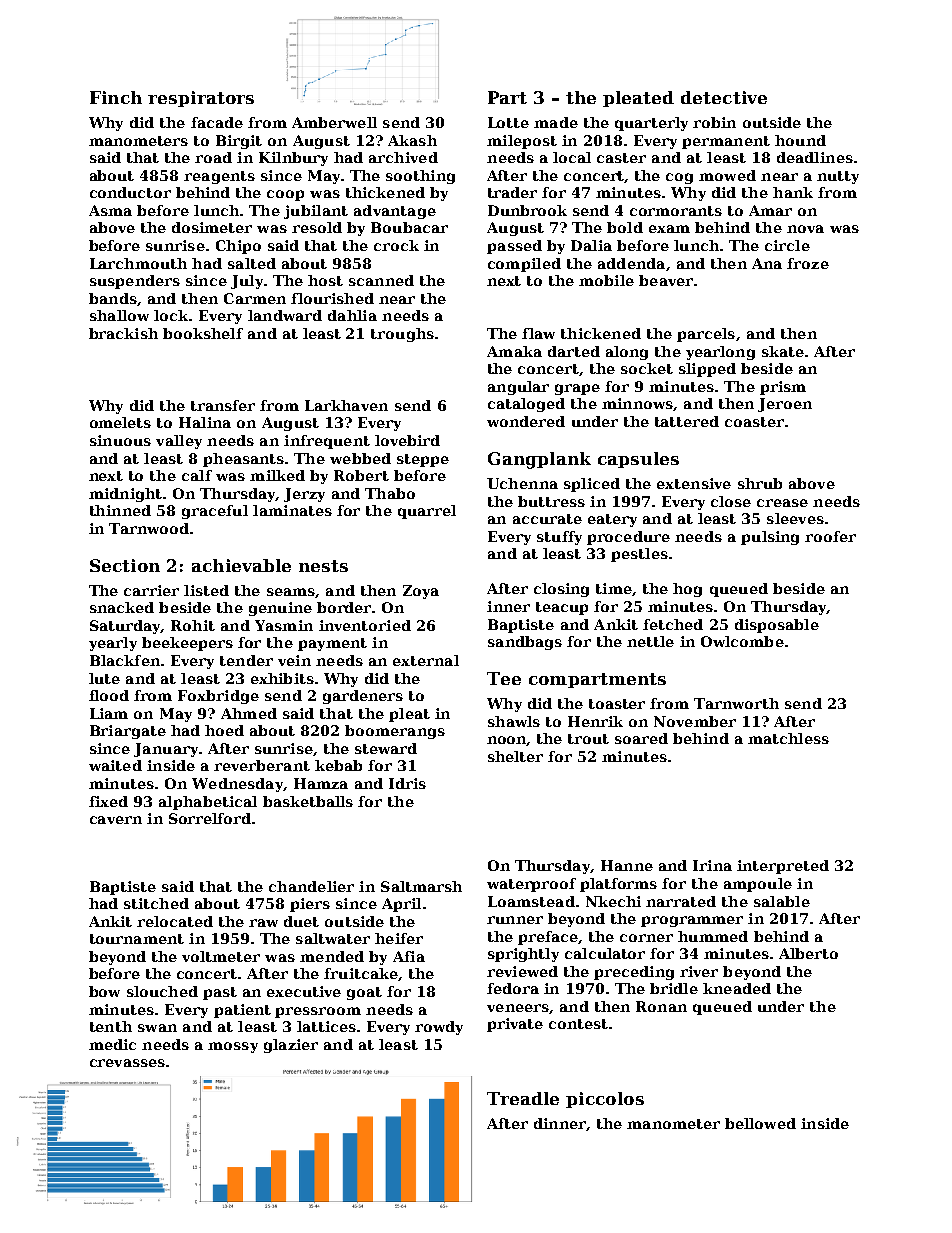 This document has height=1233, width=952. Describe the element at coordinates (156, 903) in the document. I see `stitched` at that location.
